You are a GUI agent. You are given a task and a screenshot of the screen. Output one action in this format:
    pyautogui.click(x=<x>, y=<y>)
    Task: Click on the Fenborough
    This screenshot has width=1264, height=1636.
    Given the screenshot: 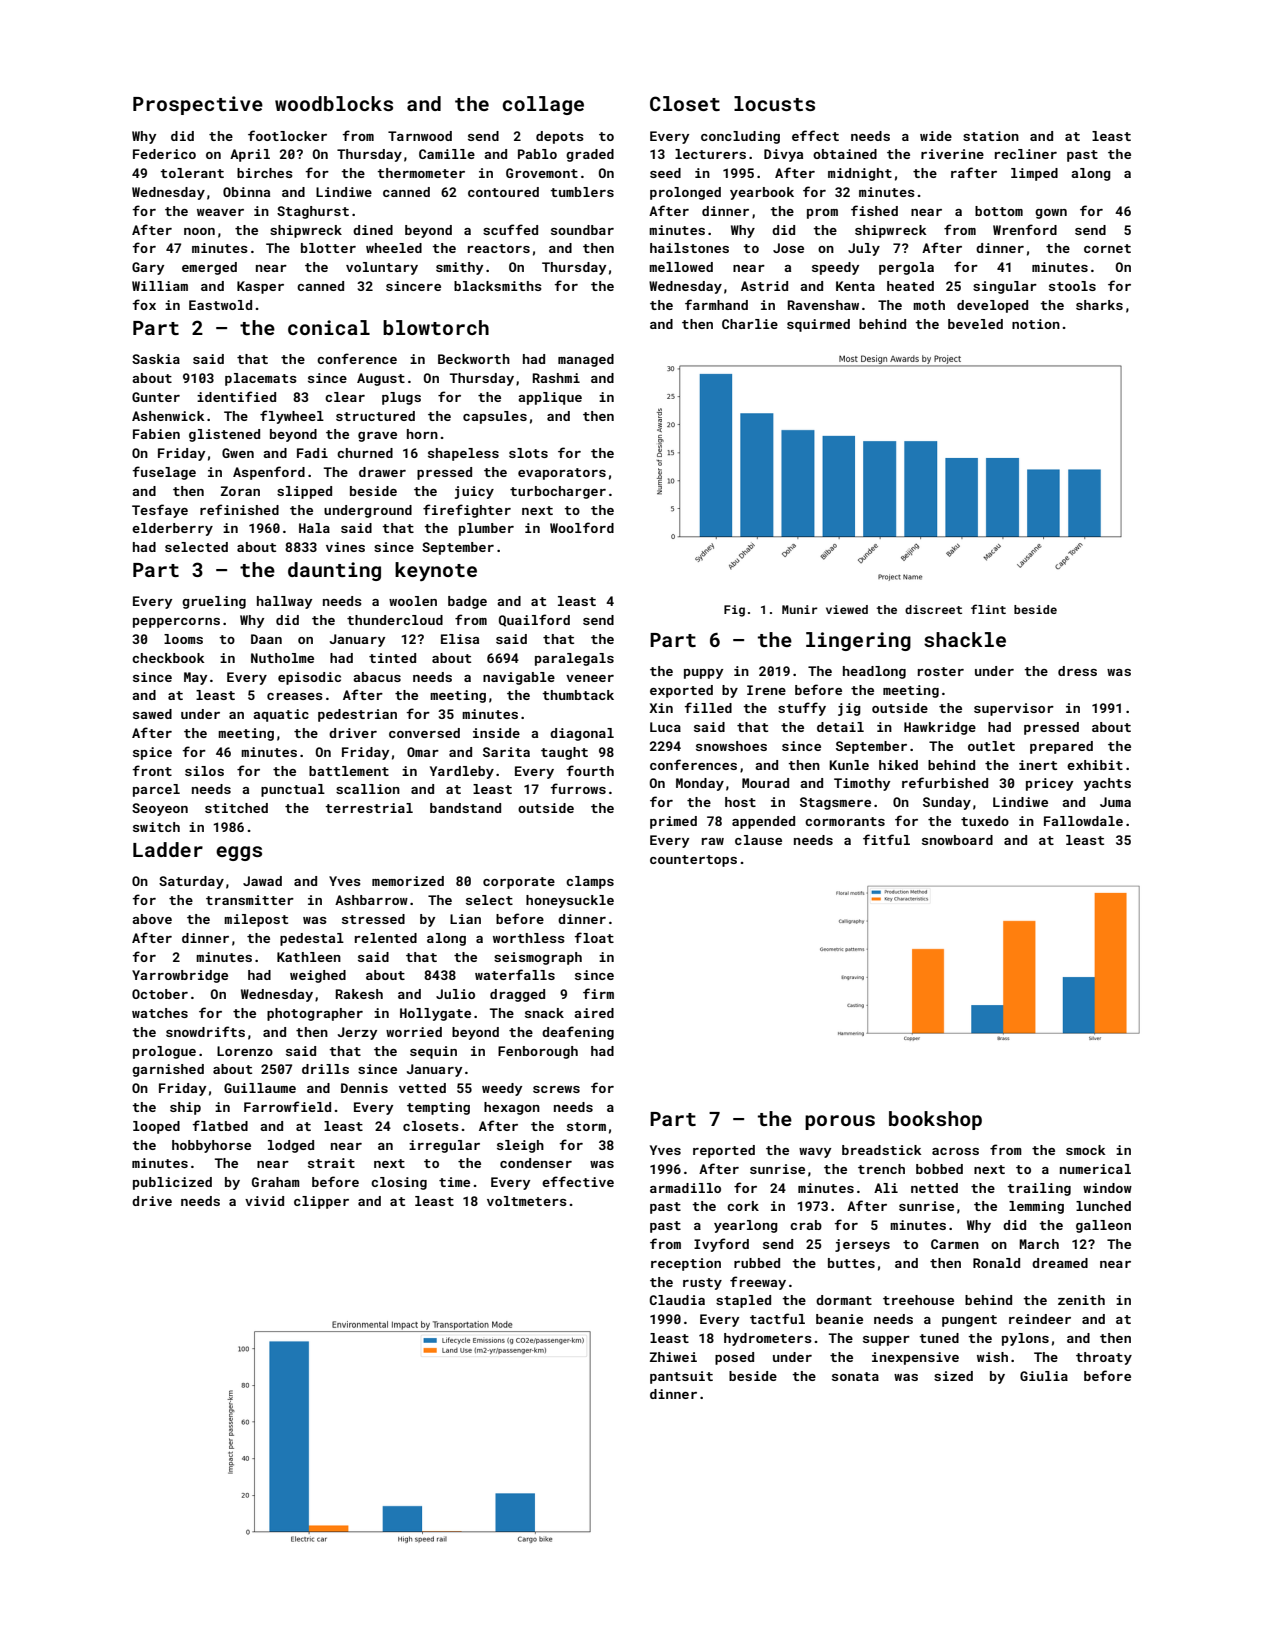 What is the action you would take?
    pyautogui.click(x=538, y=1052)
